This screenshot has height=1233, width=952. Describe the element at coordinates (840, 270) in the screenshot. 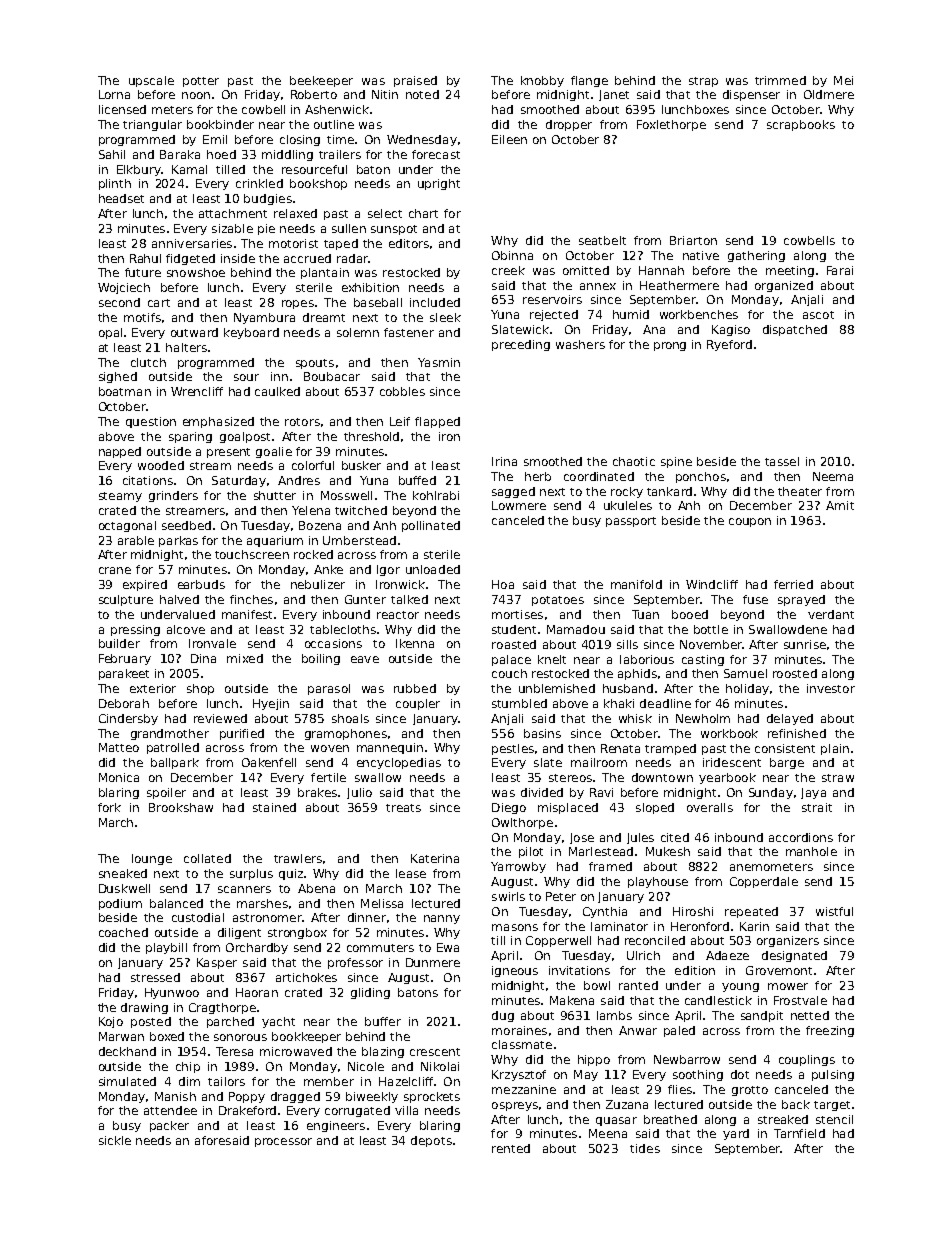

I see `Farai` at that location.
